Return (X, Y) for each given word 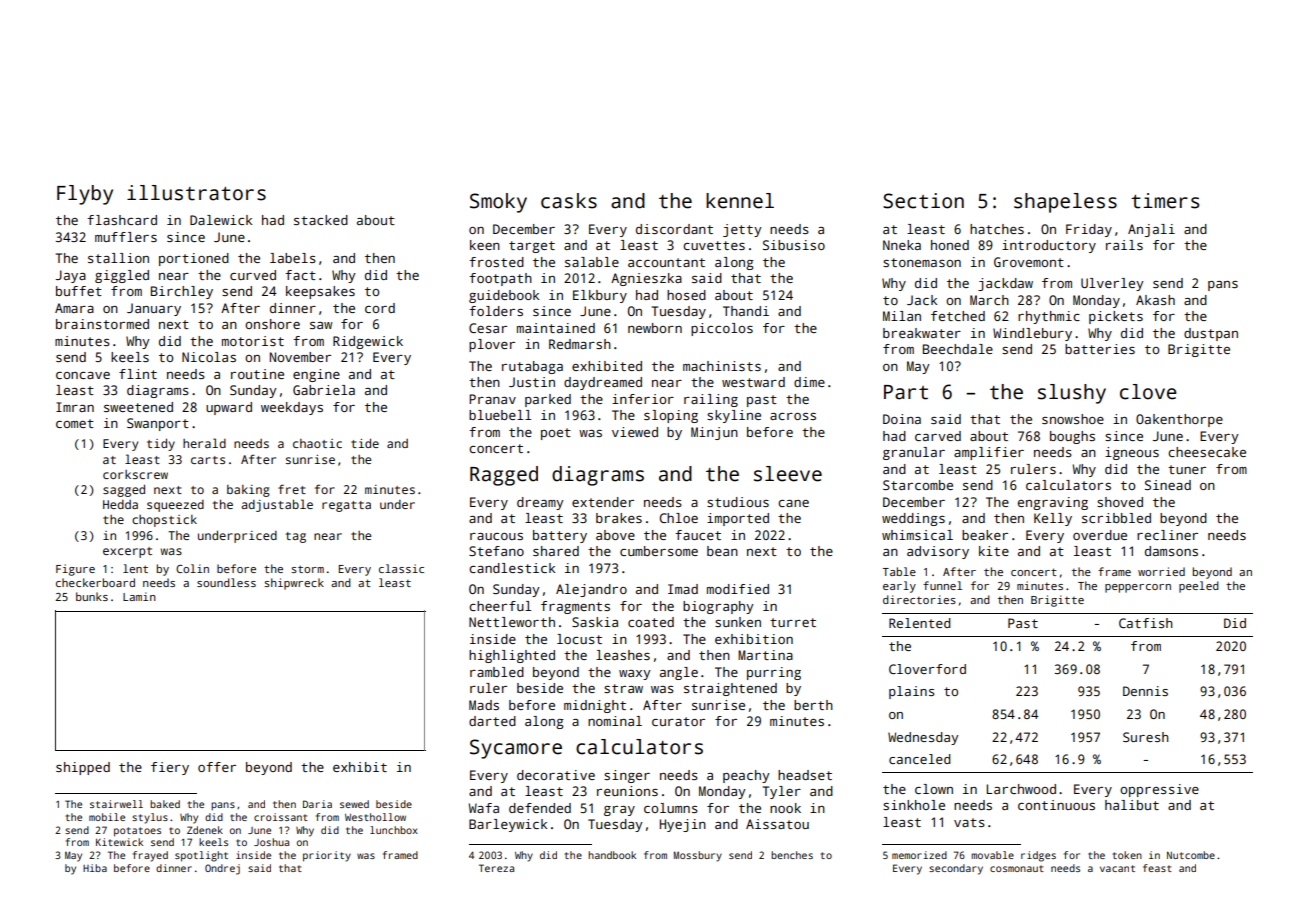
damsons (1171, 551)
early (899, 587)
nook (785, 808)
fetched (958, 316)
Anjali (1151, 230)
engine (316, 375)
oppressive (1159, 790)
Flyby (85, 195)
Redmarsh (580, 344)
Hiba (95, 868)
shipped (83, 768)
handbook (612, 855)
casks (569, 201)
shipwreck (294, 584)
